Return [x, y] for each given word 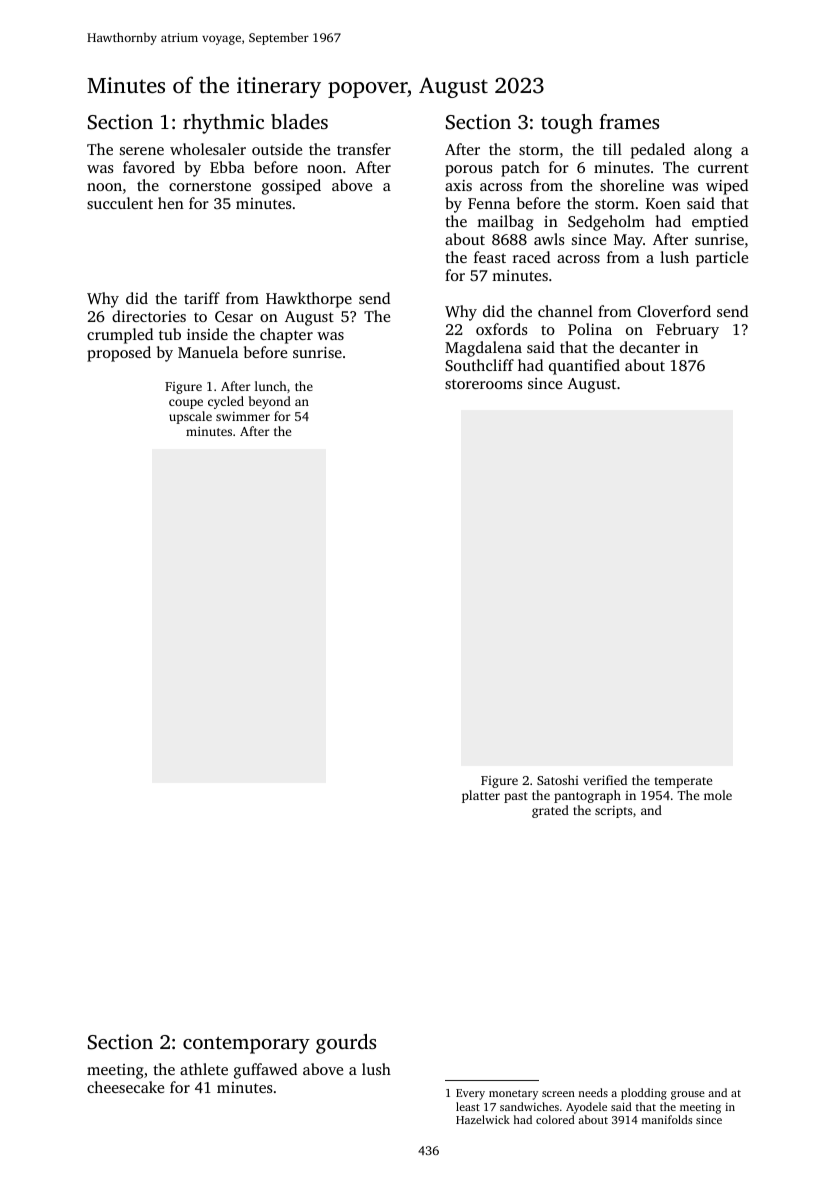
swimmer [243, 416]
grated [550, 811]
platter [481, 796]
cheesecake [125, 1087]
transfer [364, 149]
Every [470, 1094]
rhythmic [223, 124]
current [723, 168]
